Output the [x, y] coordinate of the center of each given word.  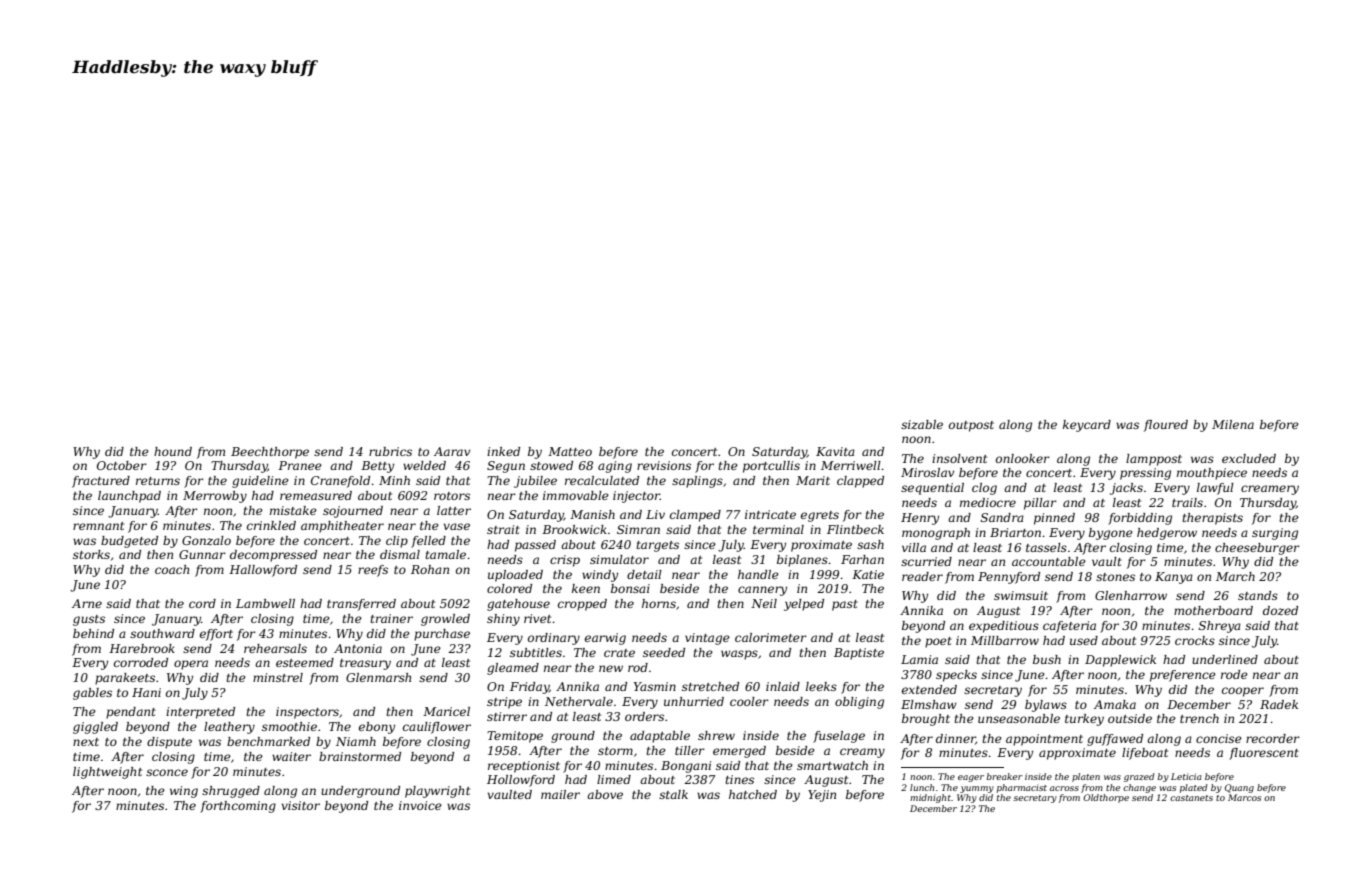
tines [739, 779]
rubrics [390, 451]
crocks [1195, 640]
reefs [373, 571]
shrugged [231, 792]
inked [503, 451]
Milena [1233, 424]
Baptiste [859, 654]
